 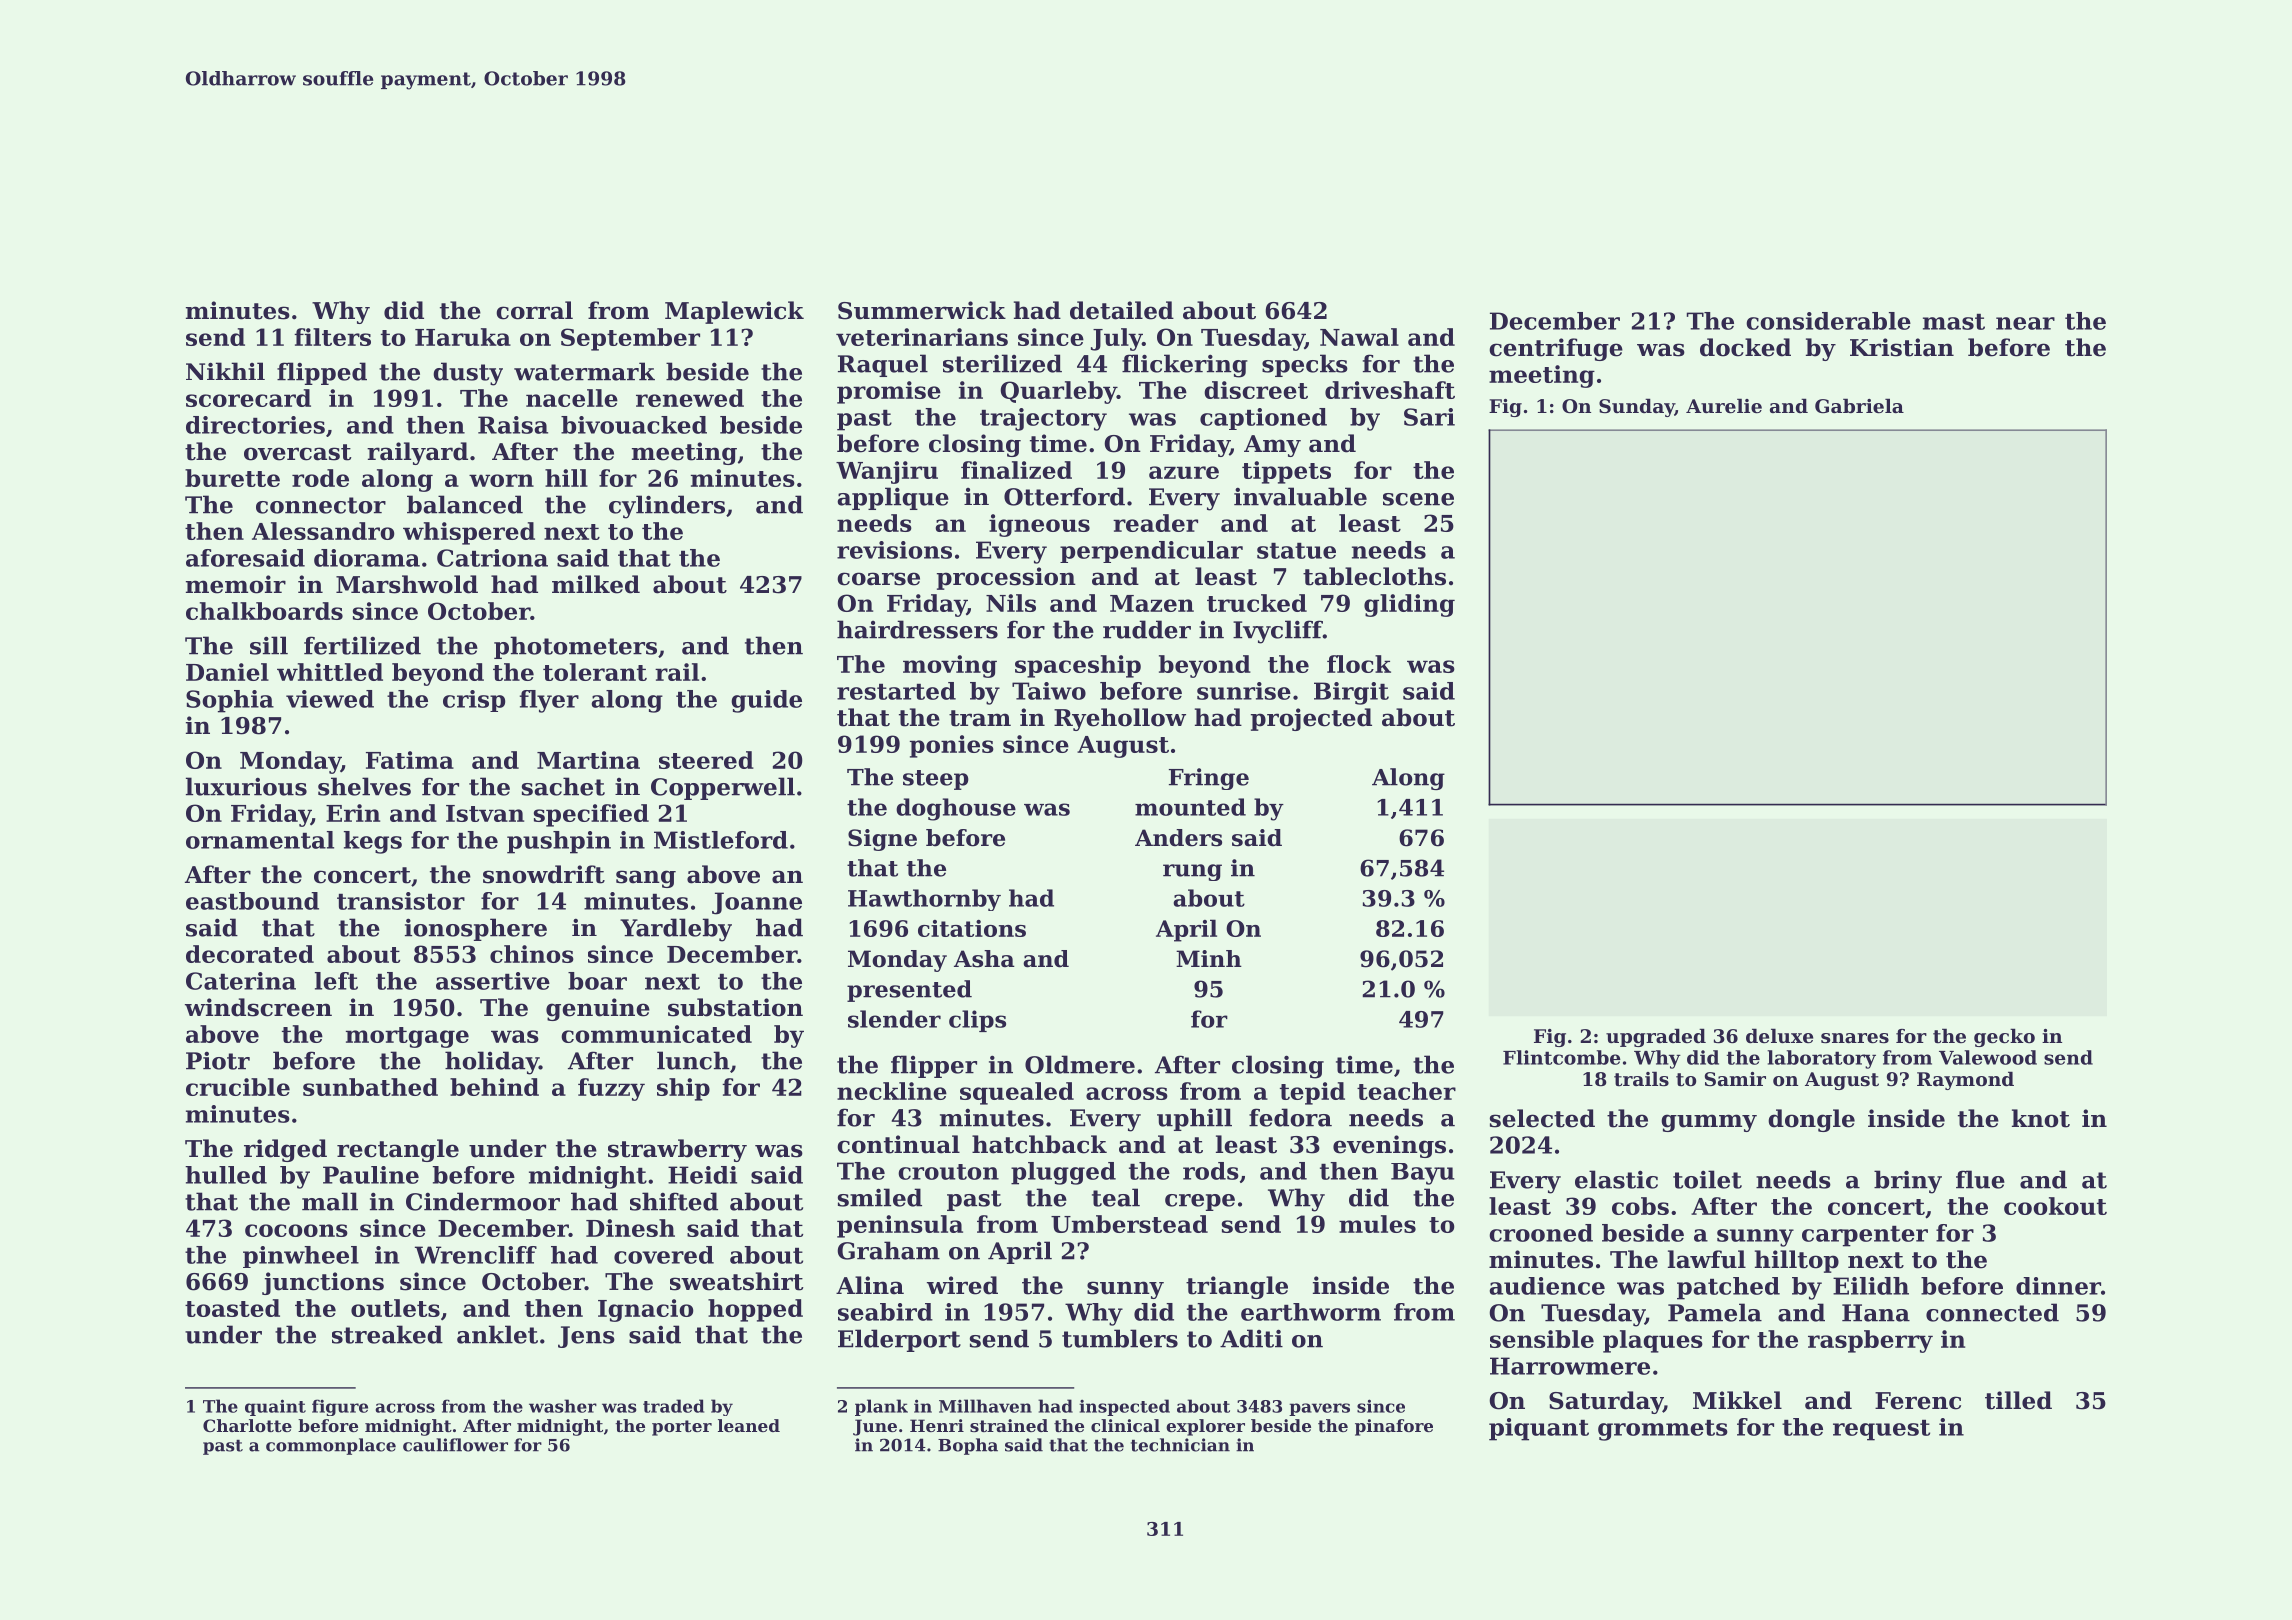 What do you see at coordinates (236, 584) in the image?
I see `memoir` at bounding box center [236, 584].
